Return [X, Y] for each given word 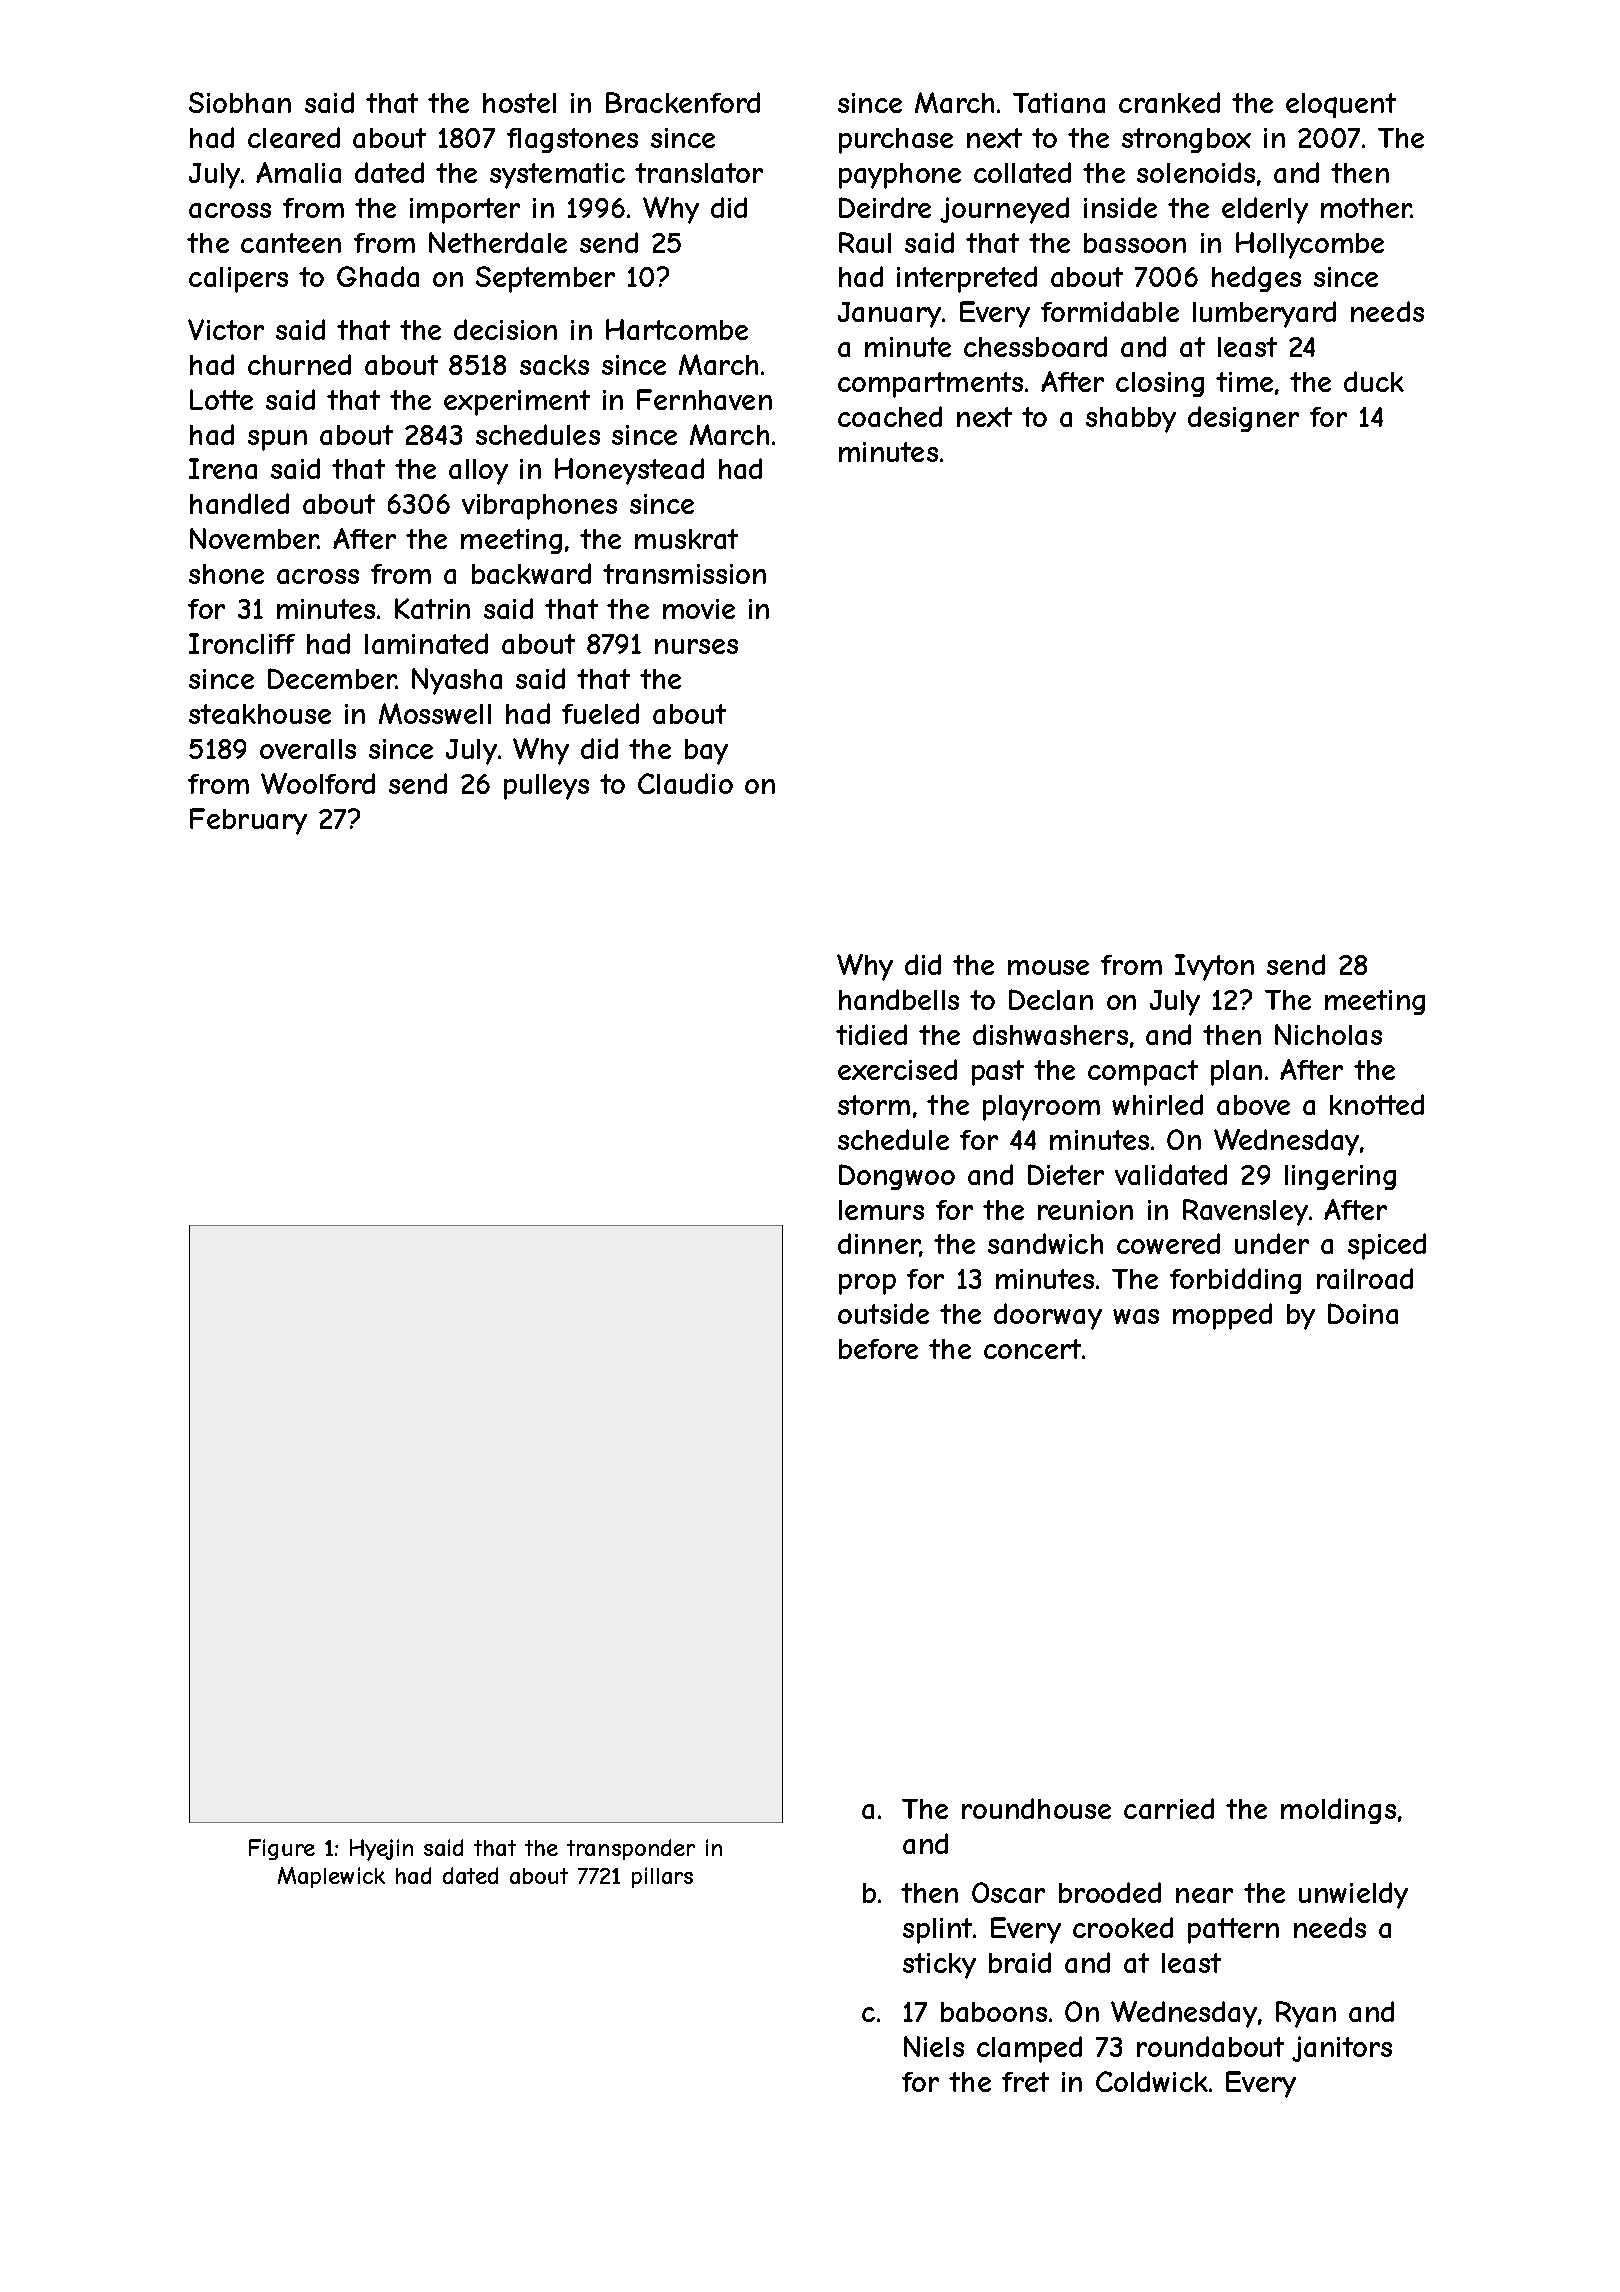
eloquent [1341, 105]
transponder [631, 1849]
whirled [1157, 1104]
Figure [282, 1849]
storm [874, 1105]
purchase [896, 141]
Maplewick [331, 1877]
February [248, 821]
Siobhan [240, 102]
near [1204, 1895]
